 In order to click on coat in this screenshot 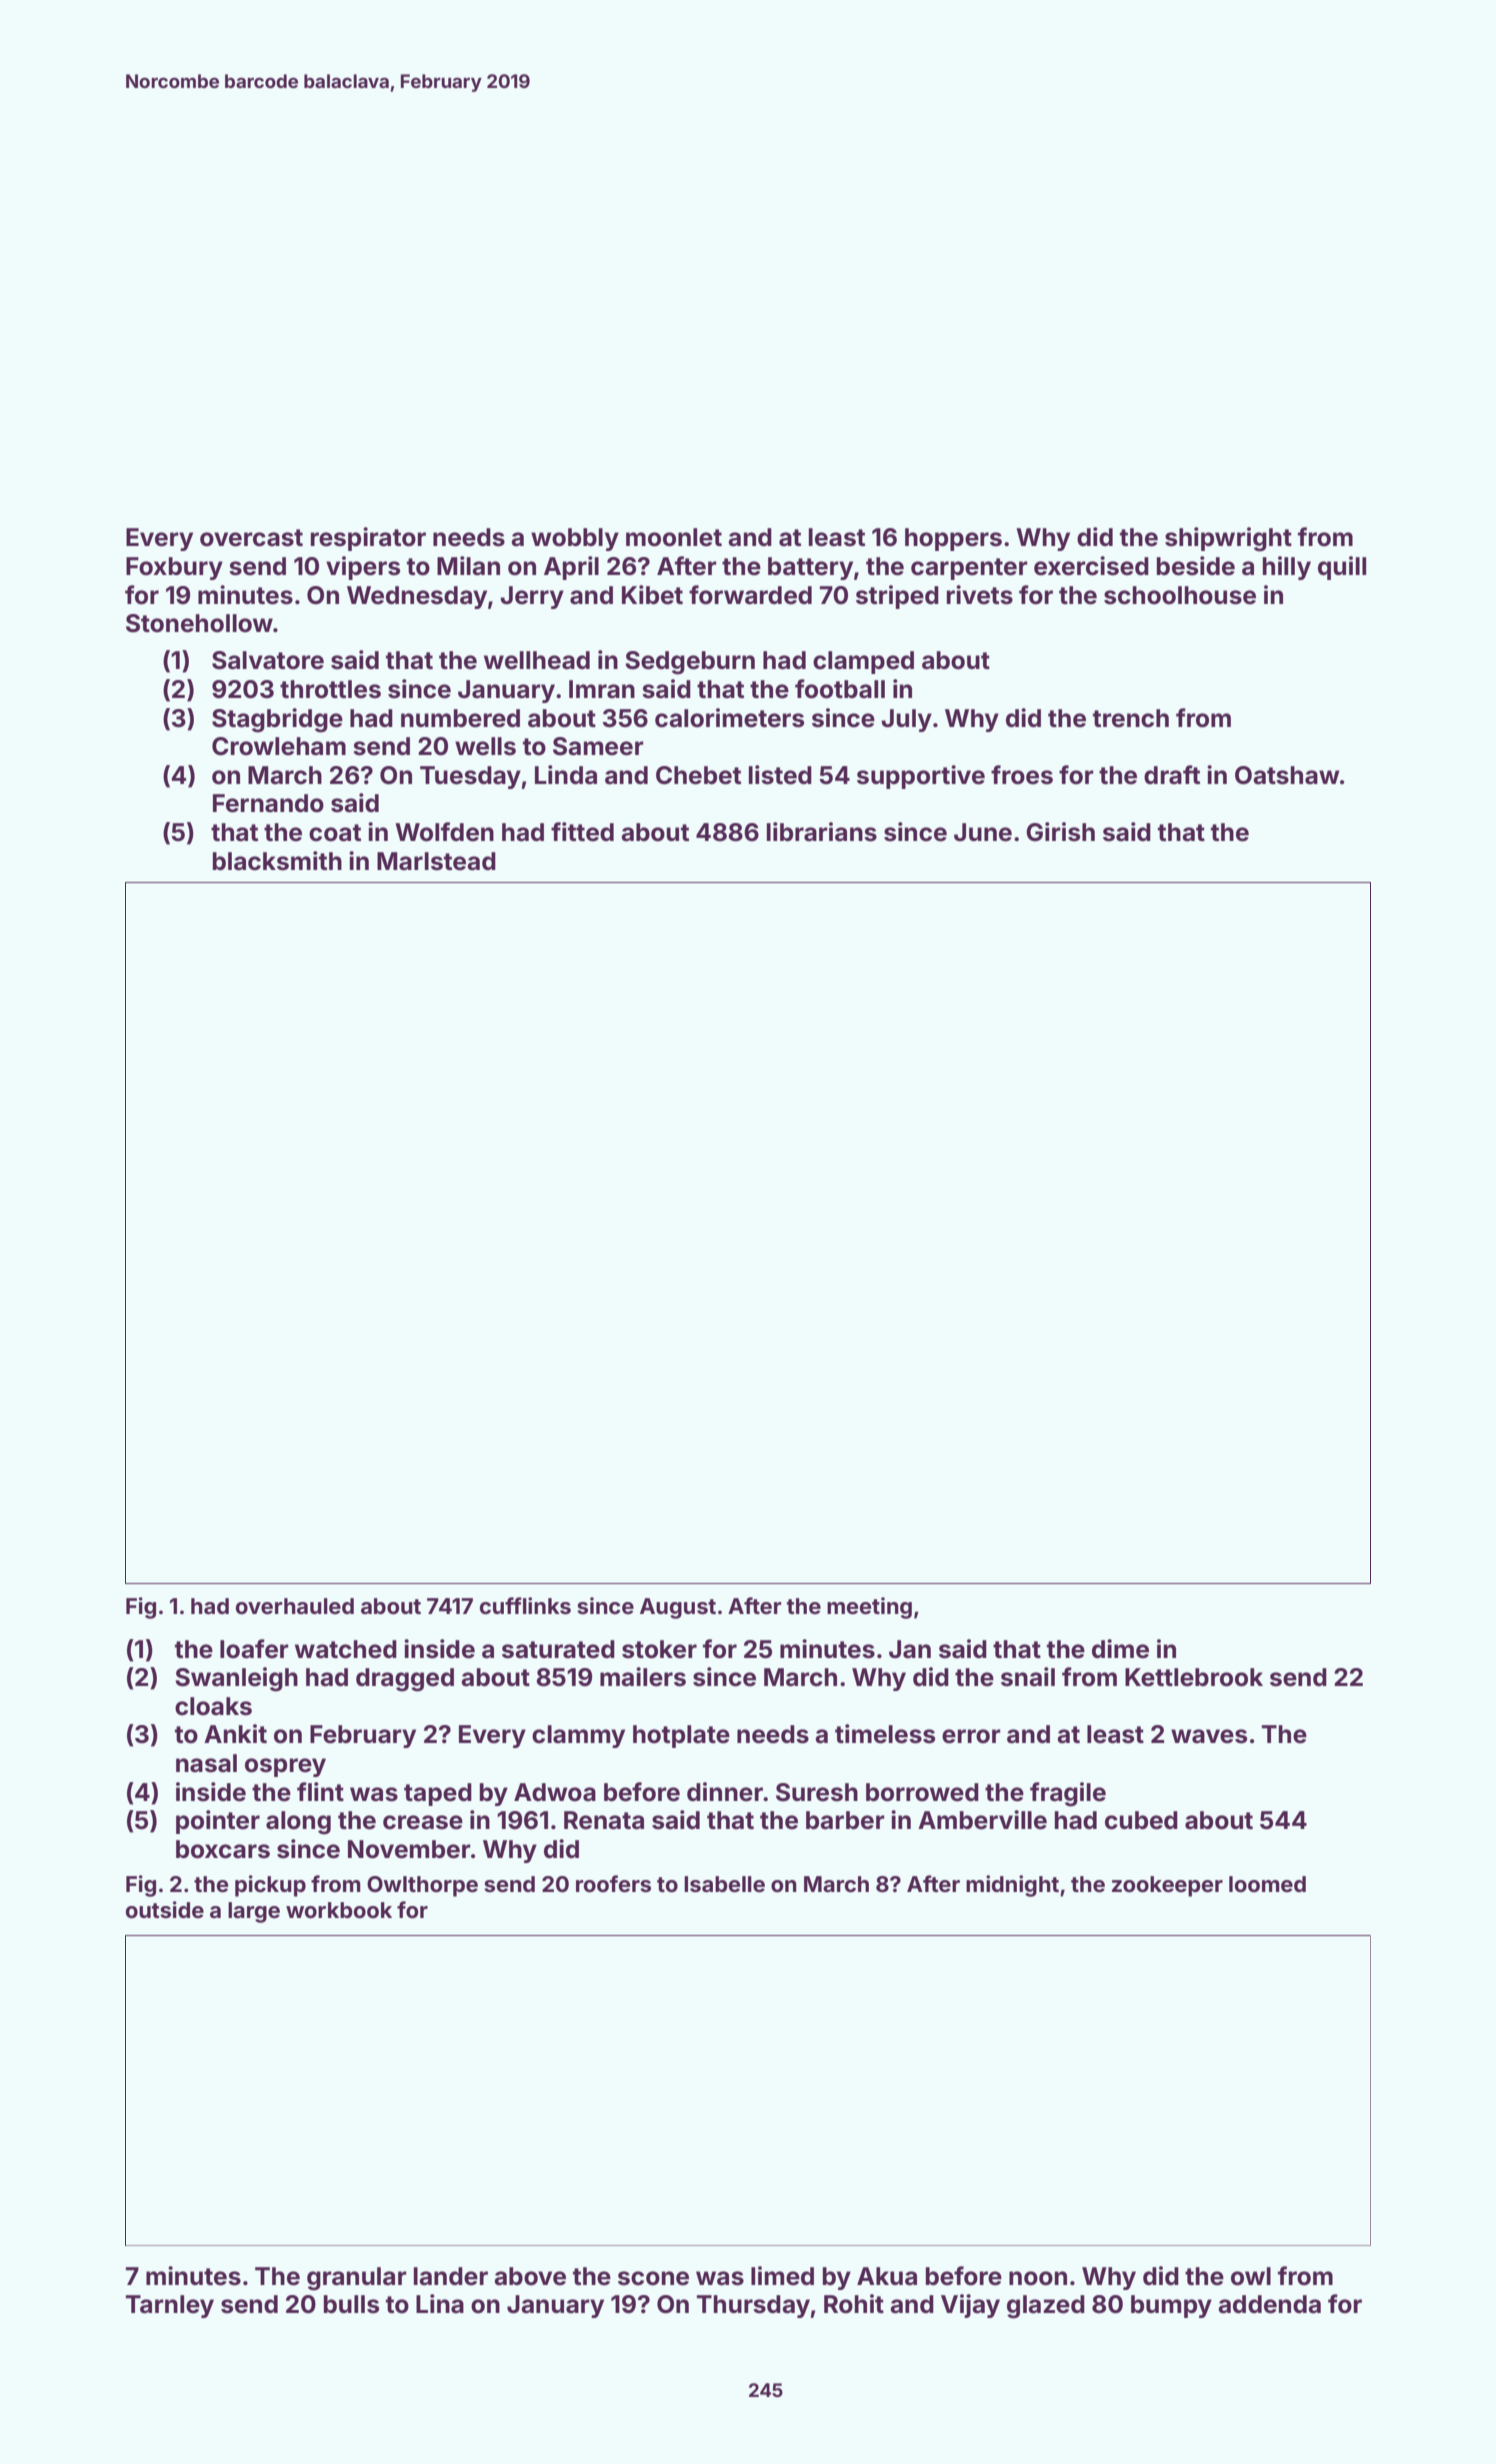, I will do `click(335, 833)`.
